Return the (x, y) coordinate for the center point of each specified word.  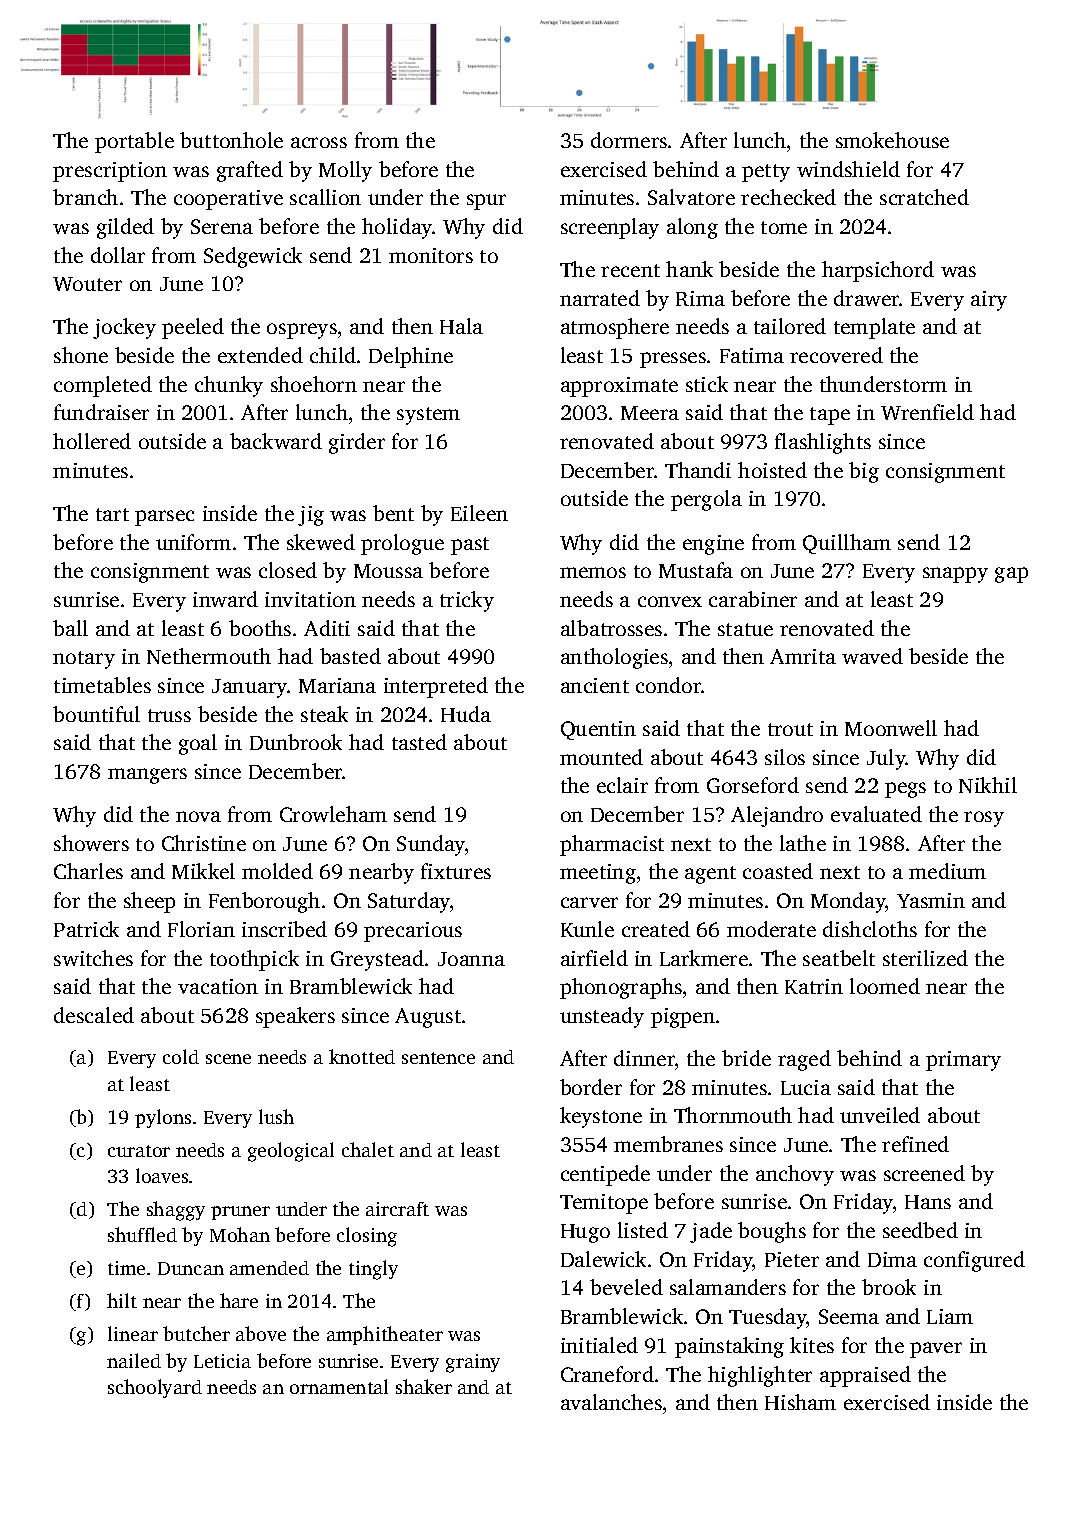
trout (790, 729)
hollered (92, 441)
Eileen (479, 513)
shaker (424, 1386)
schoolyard (155, 1388)
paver (936, 1350)
